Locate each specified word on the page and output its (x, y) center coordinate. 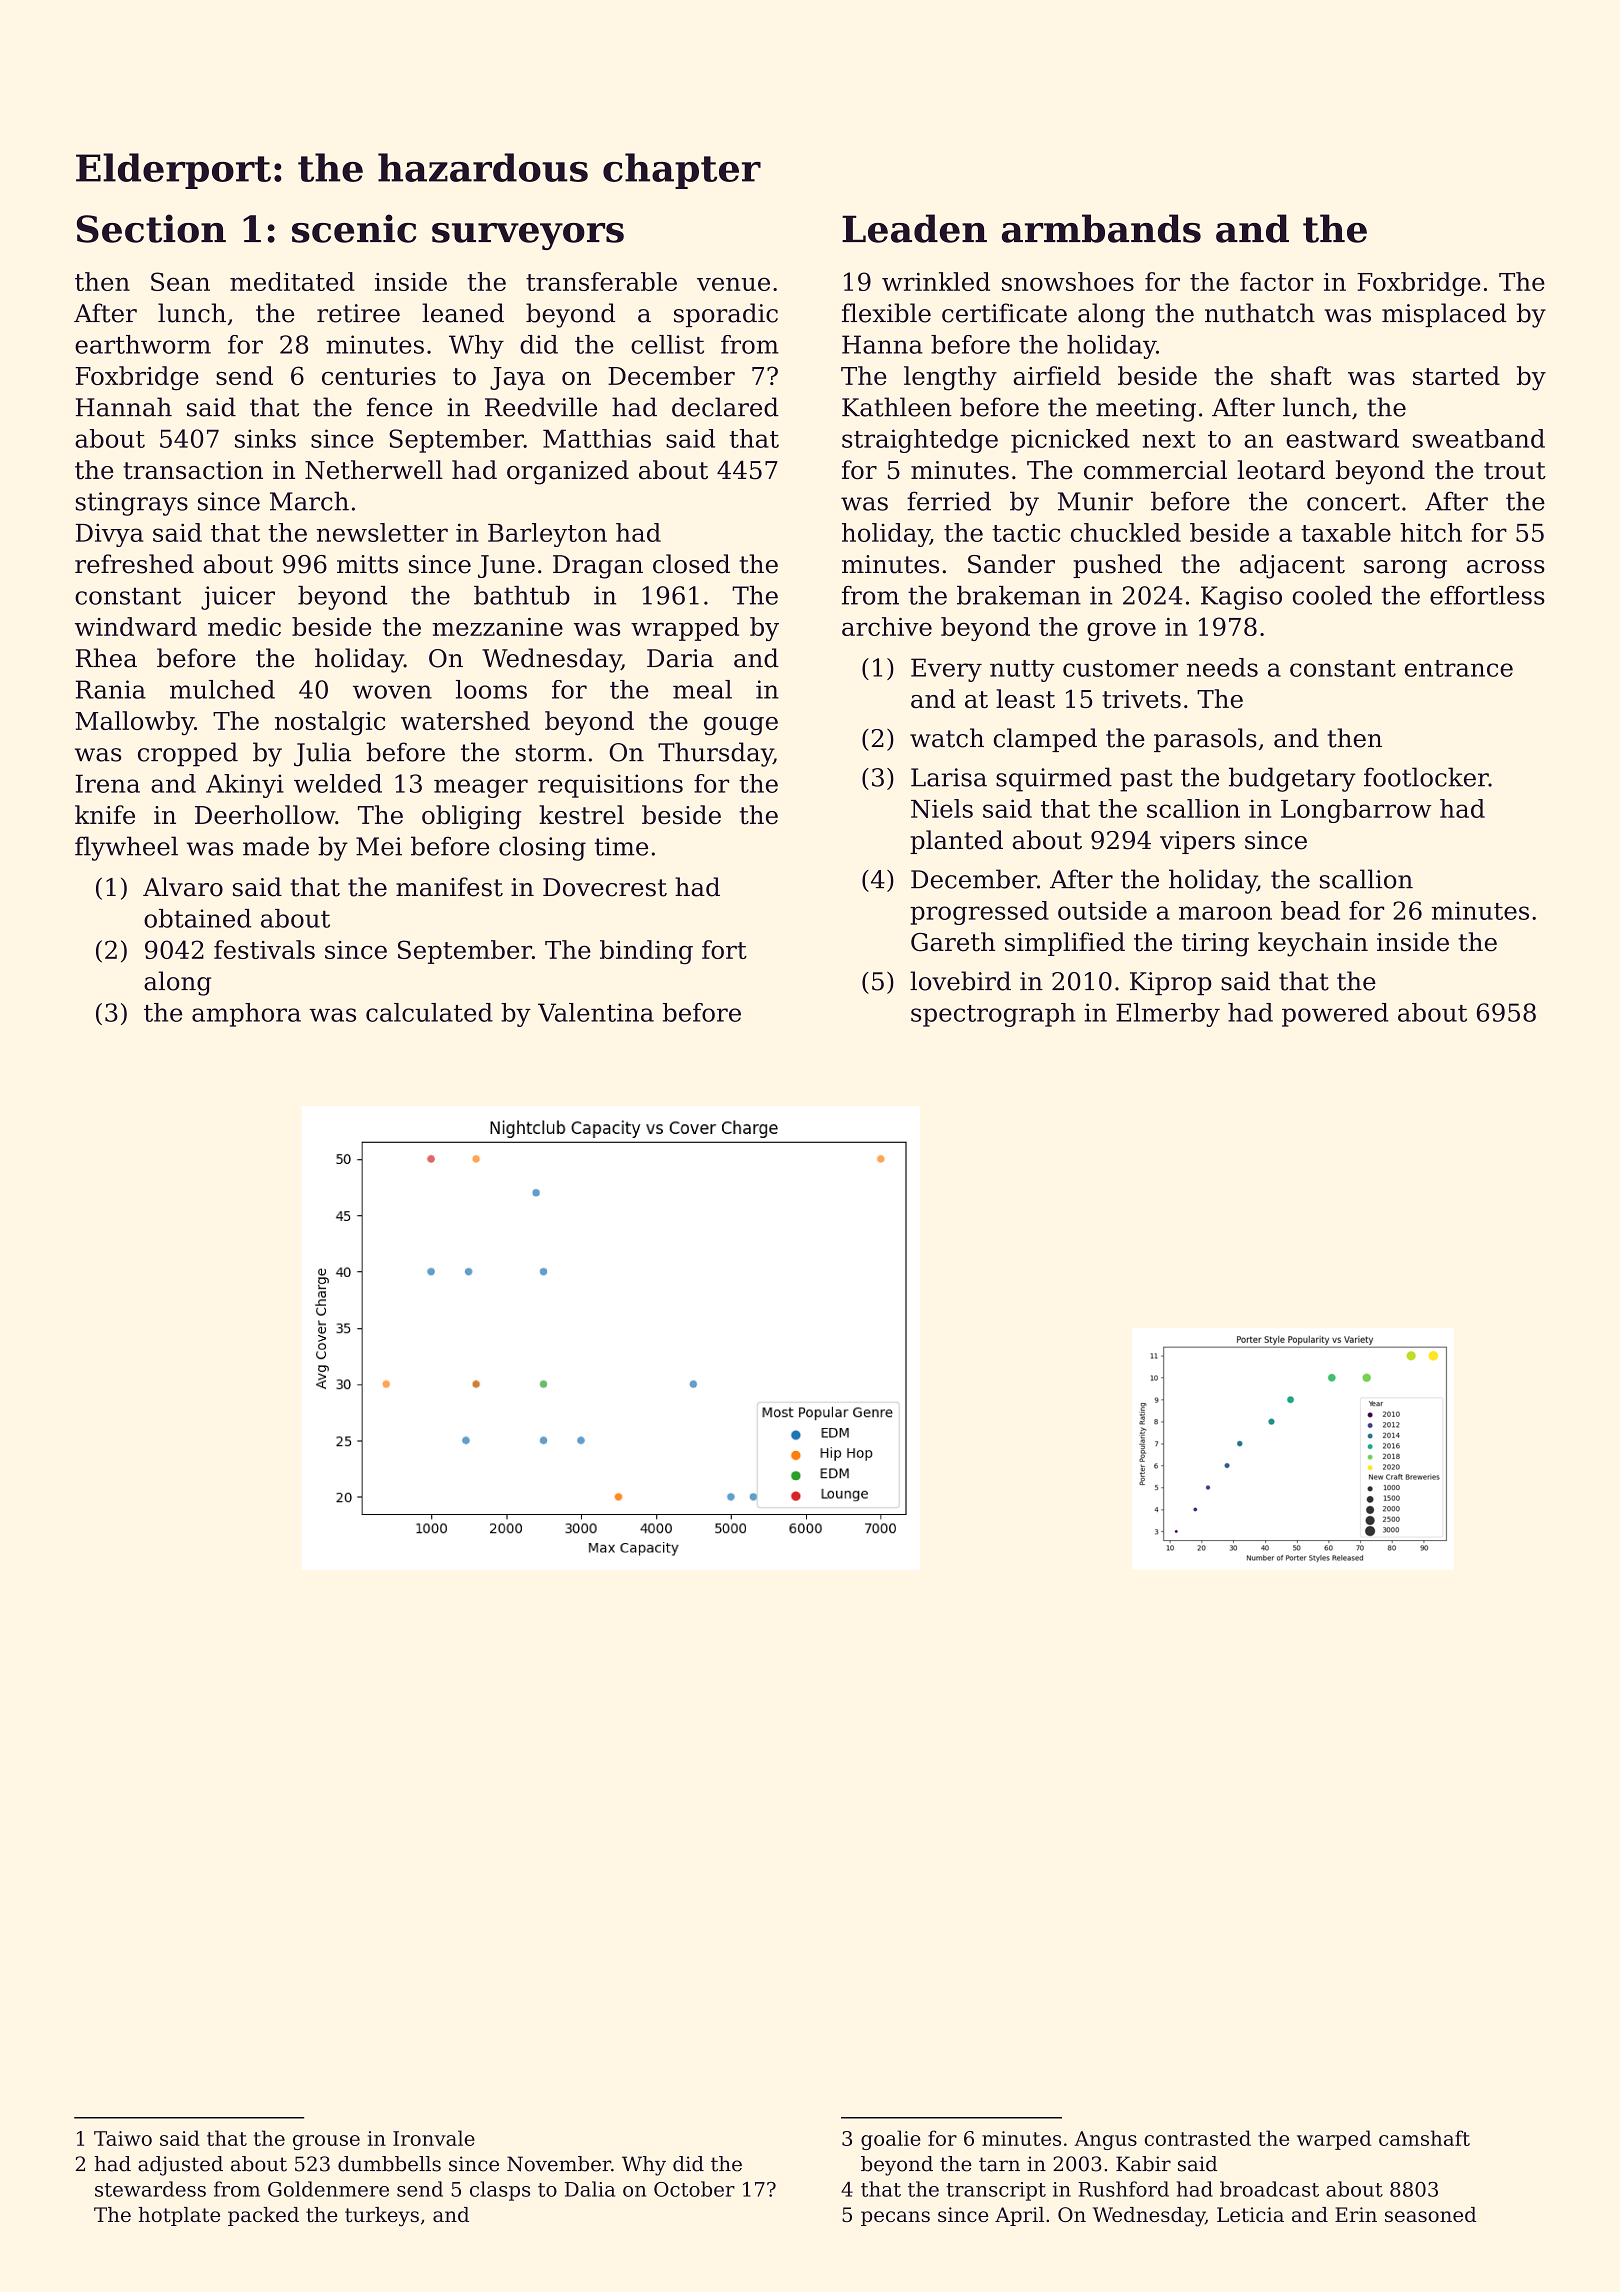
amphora (246, 1015)
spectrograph (993, 1015)
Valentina (596, 1012)
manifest (449, 887)
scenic (354, 228)
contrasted (1198, 2138)
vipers (1197, 842)
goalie (891, 2140)
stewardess (150, 2189)
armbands (1101, 228)
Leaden (914, 228)
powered (1335, 1015)
